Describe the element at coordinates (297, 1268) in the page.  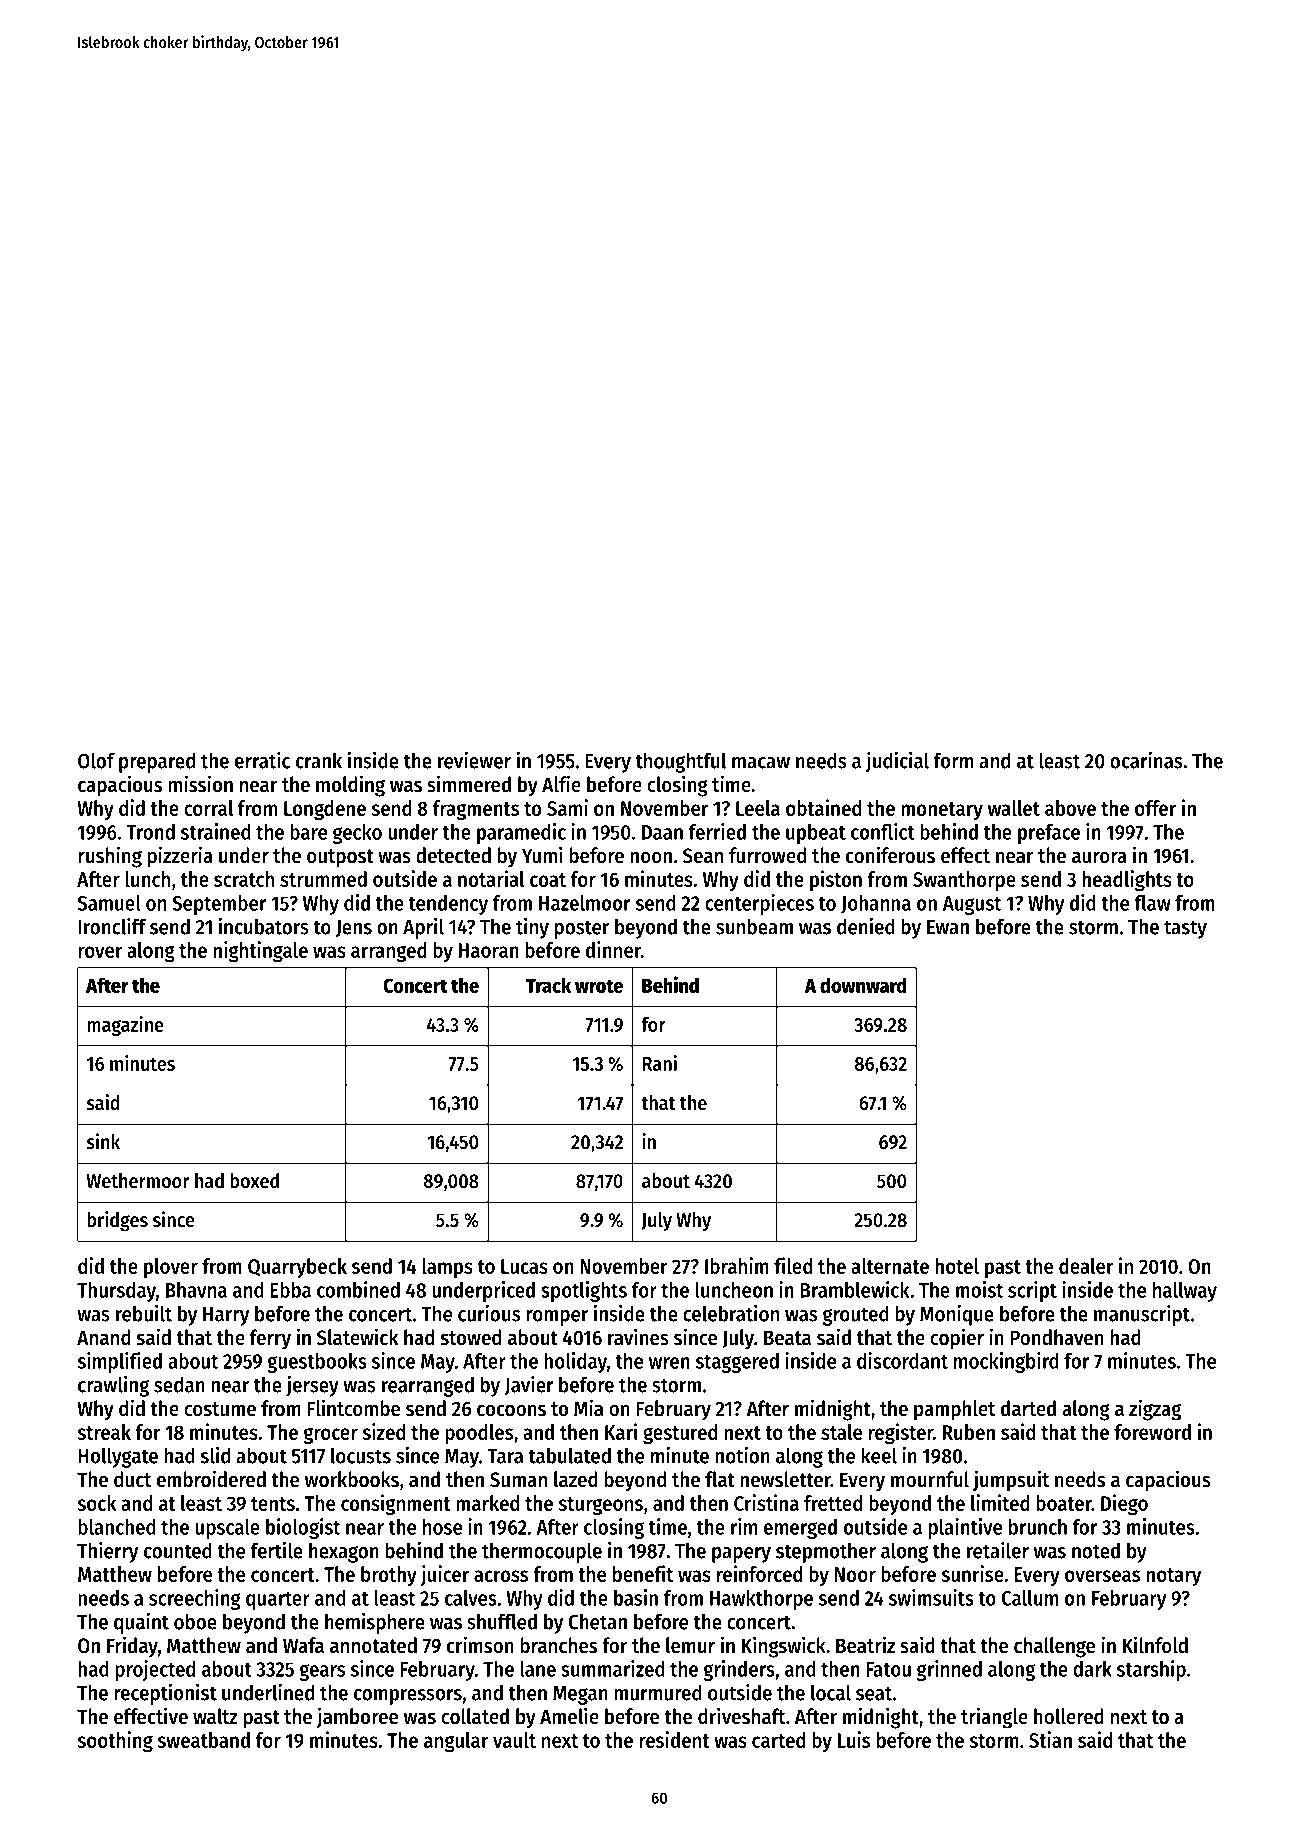
I see `Quarrybeck` at that location.
